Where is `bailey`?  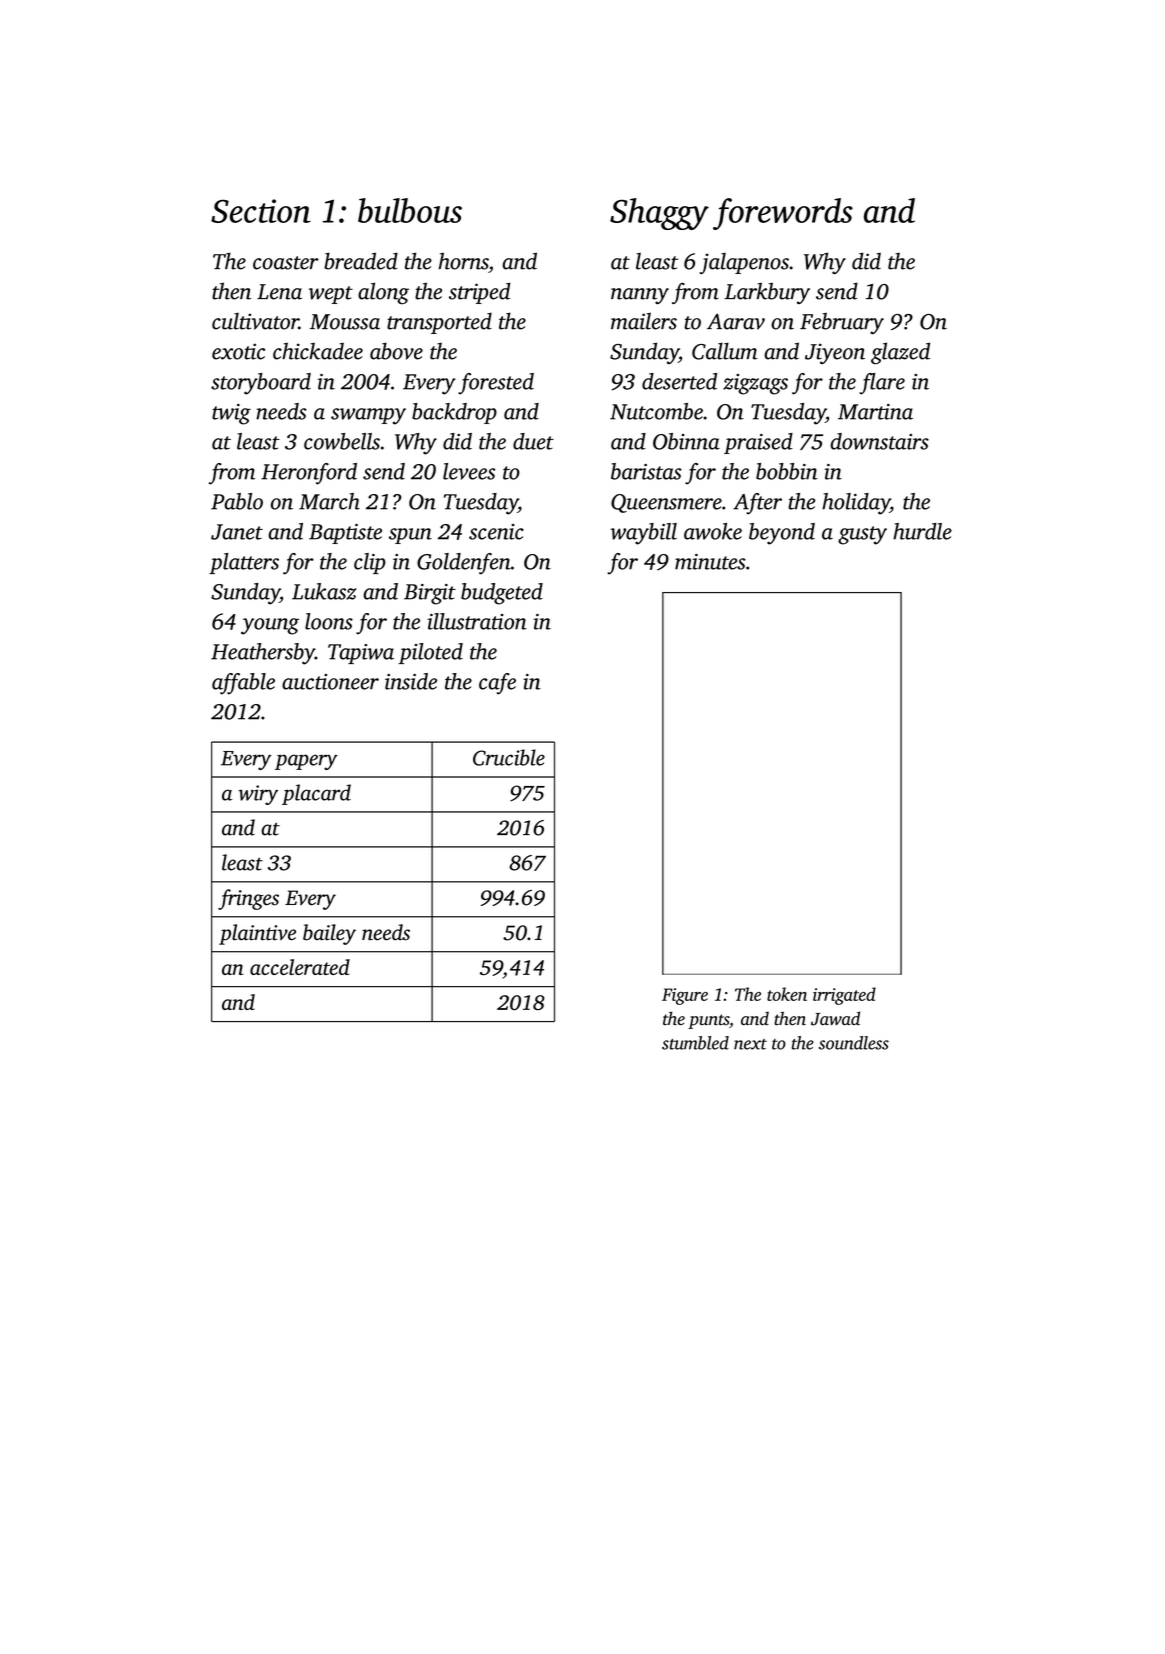
bailey is located at coordinates (329, 934).
